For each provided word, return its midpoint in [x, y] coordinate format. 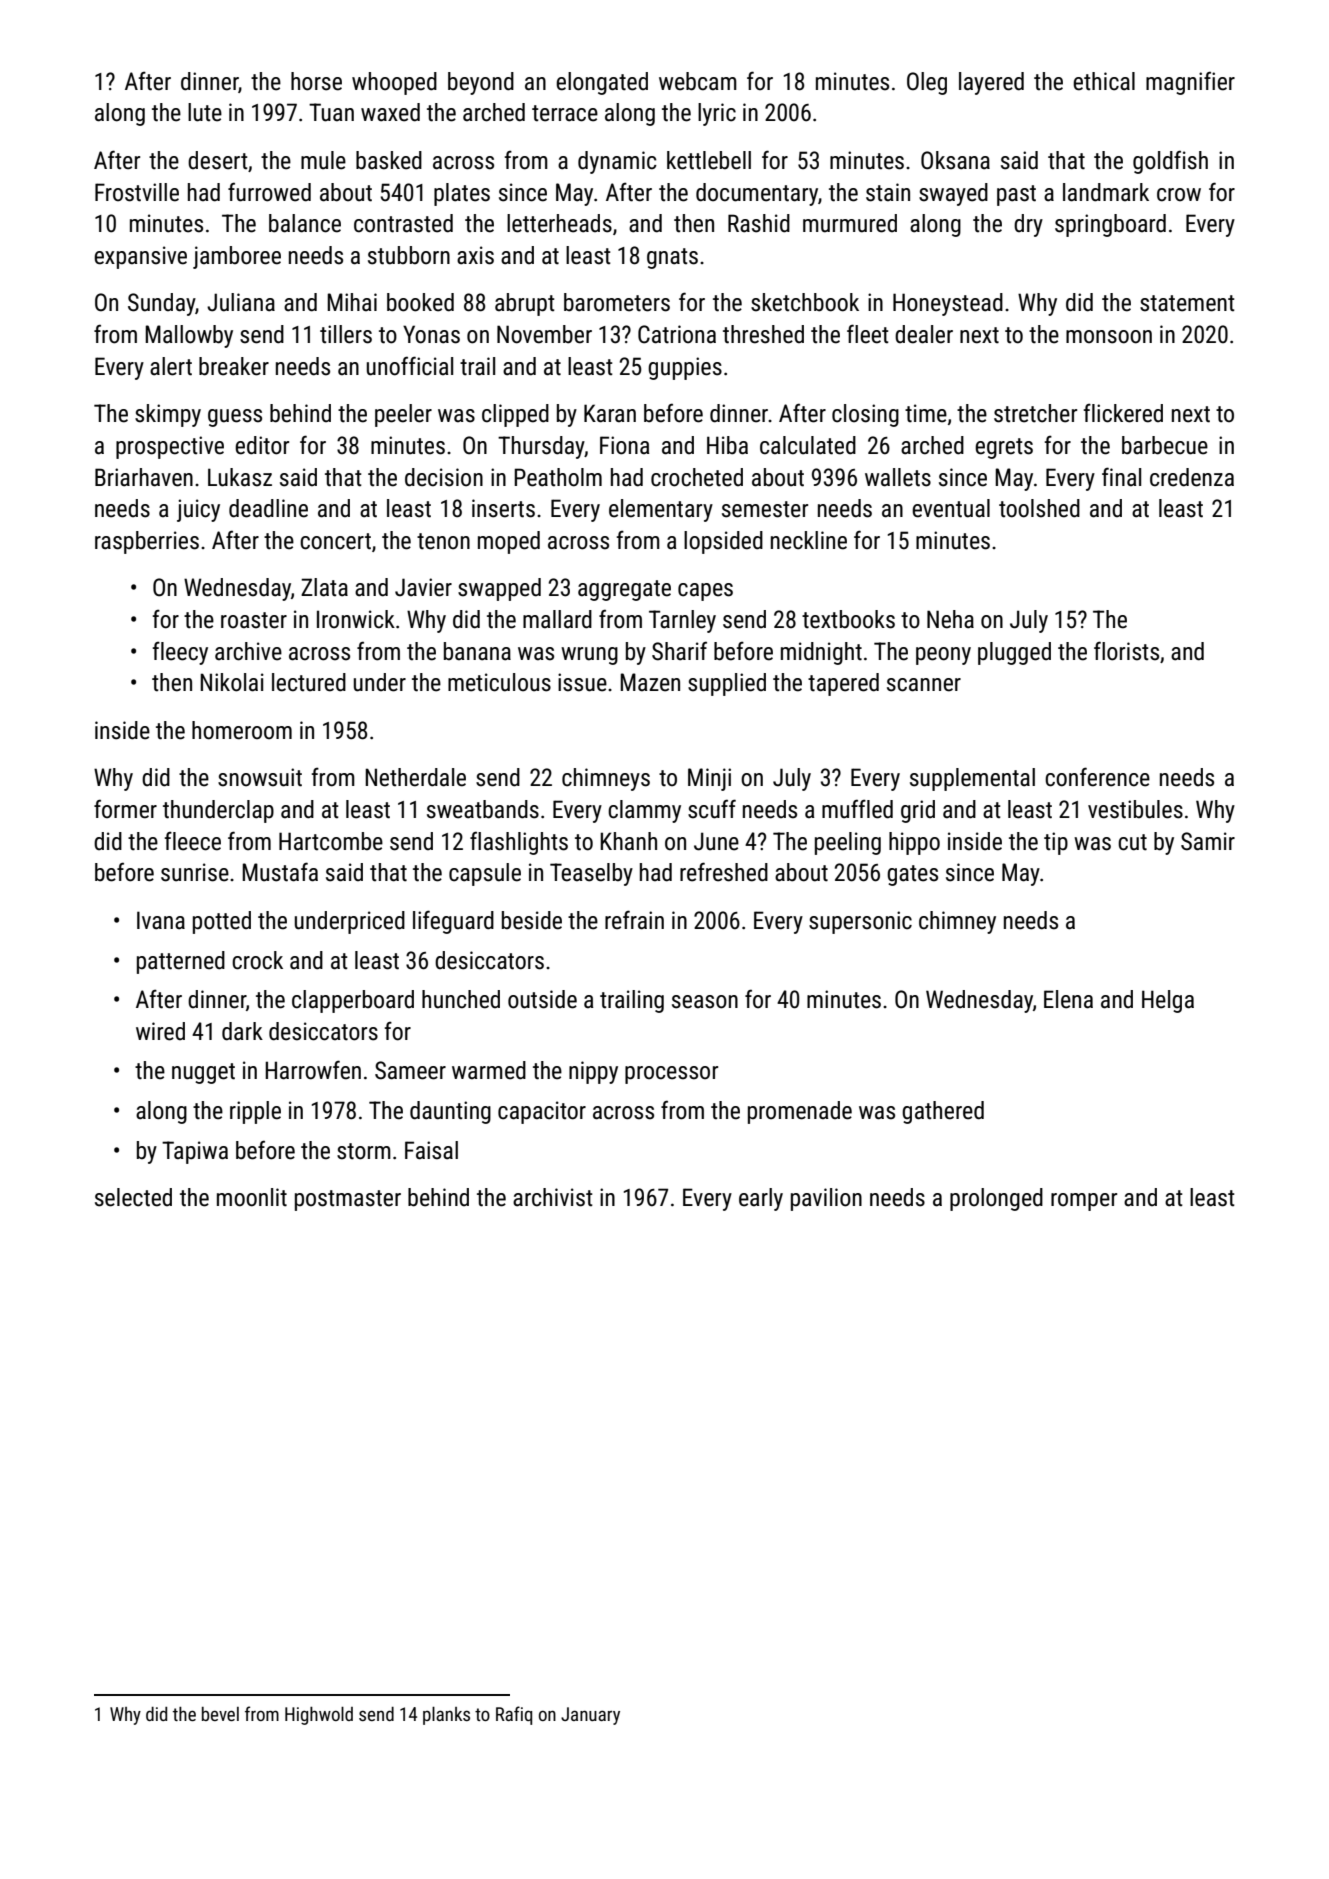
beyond [481, 83]
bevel [220, 1714]
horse [316, 81]
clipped [515, 415]
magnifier [1190, 83]
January [590, 1716]
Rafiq [514, 1715]
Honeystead [948, 304]
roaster [254, 620]
